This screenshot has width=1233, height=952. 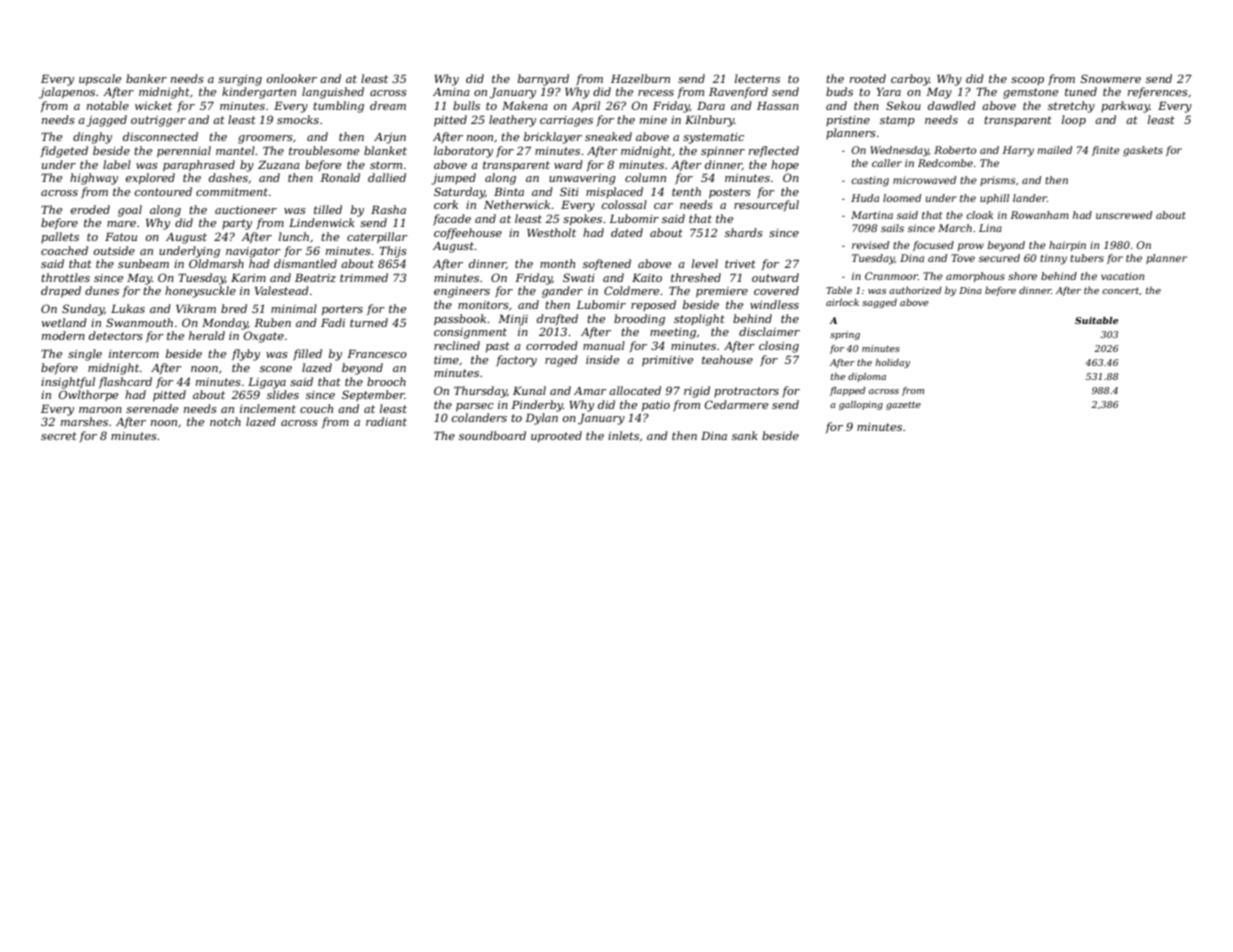 I want to click on microwaved, so click(x=924, y=180).
